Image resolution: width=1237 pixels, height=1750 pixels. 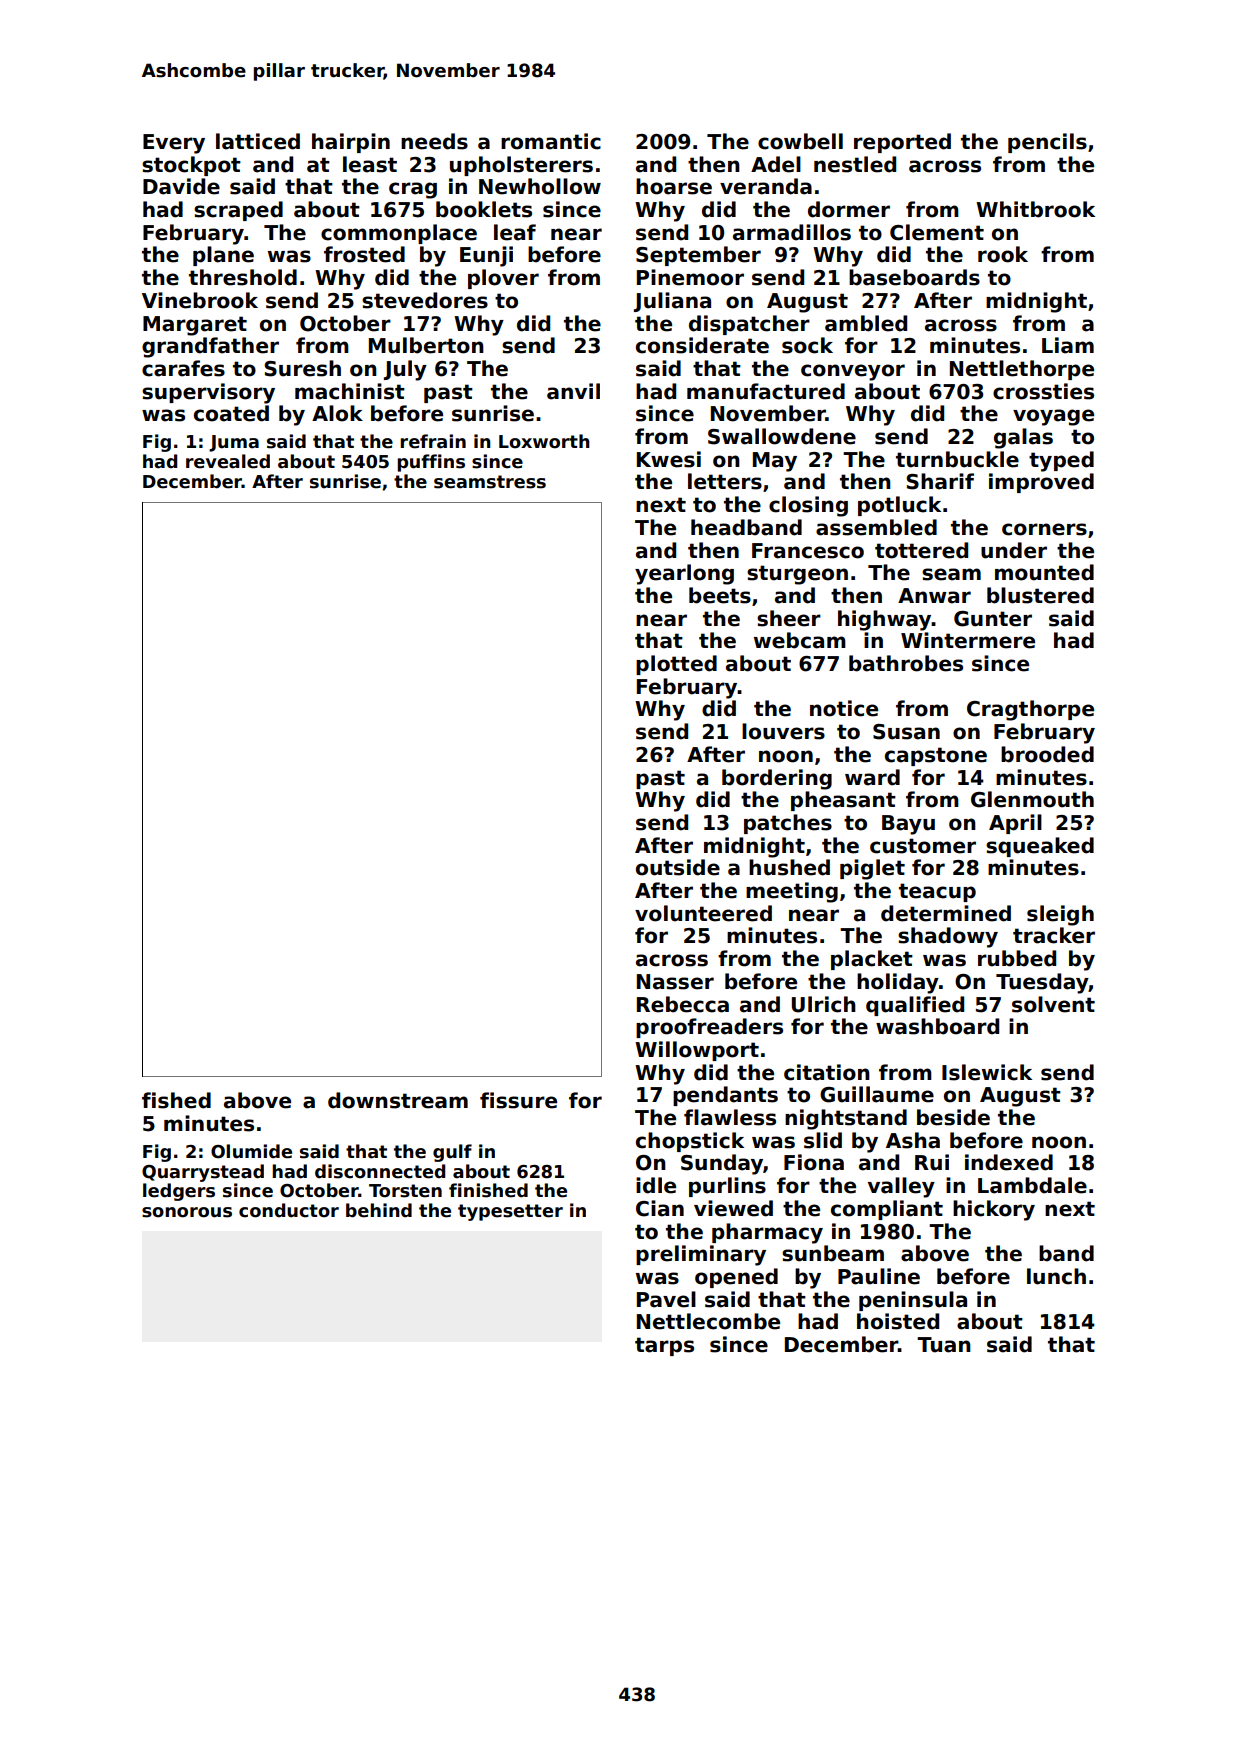 I want to click on pheasant, so click(x=843, y=801).
